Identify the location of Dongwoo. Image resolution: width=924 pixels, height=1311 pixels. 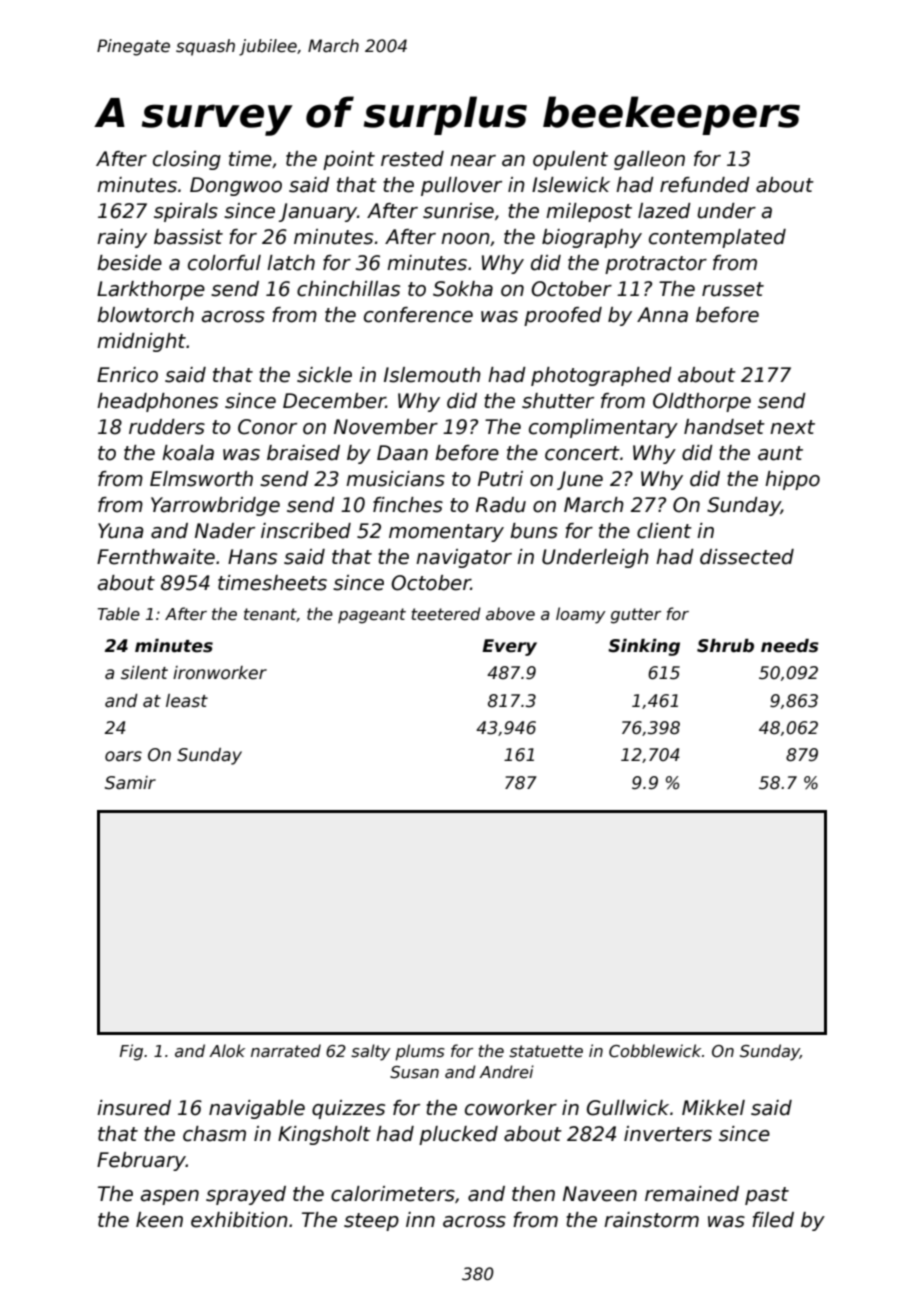
(236, 186).
